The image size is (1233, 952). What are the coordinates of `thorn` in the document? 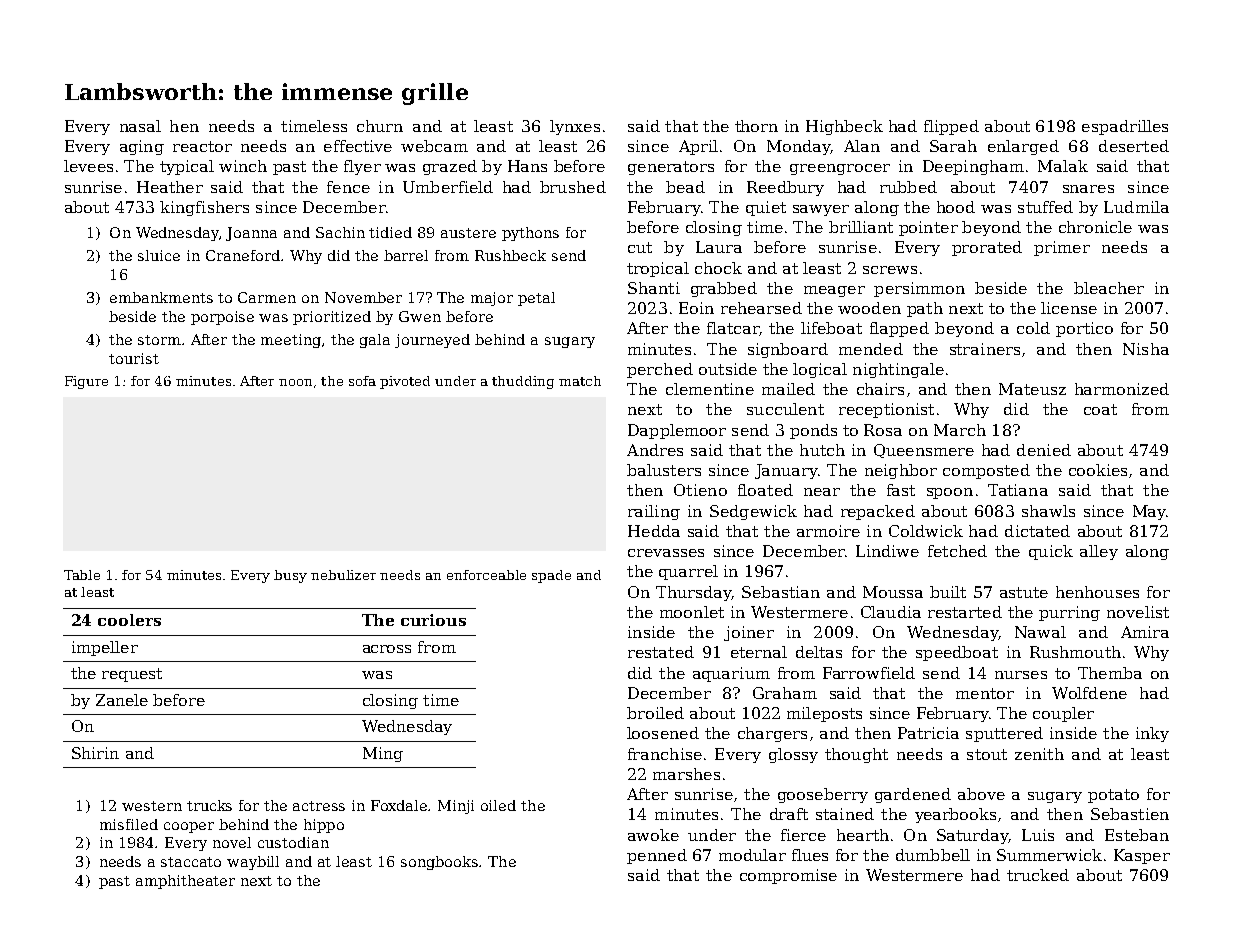 It's located at (756, 126).
